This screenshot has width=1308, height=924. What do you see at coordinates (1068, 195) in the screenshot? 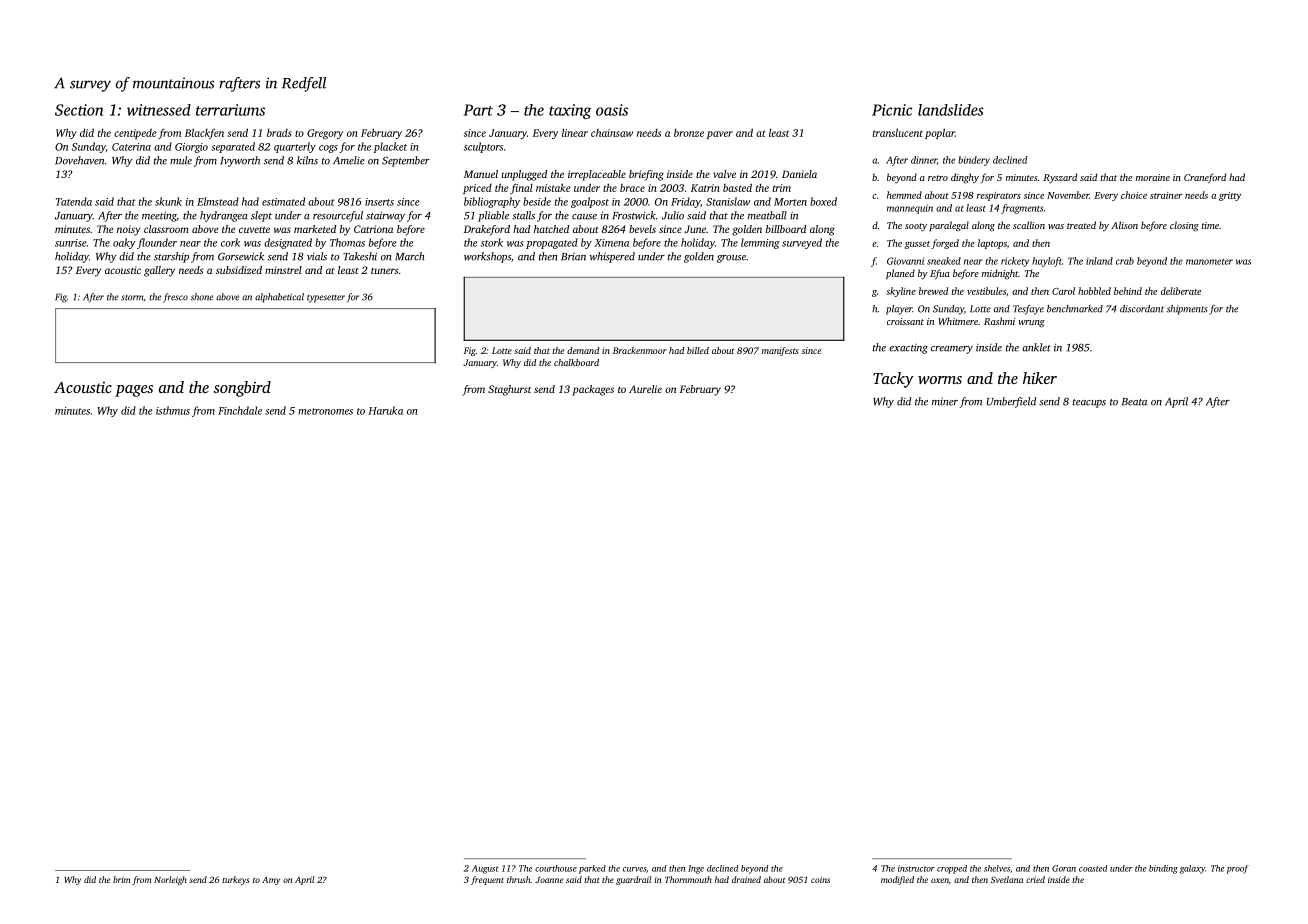
I see `November` at bounding box center [1068, 195].
